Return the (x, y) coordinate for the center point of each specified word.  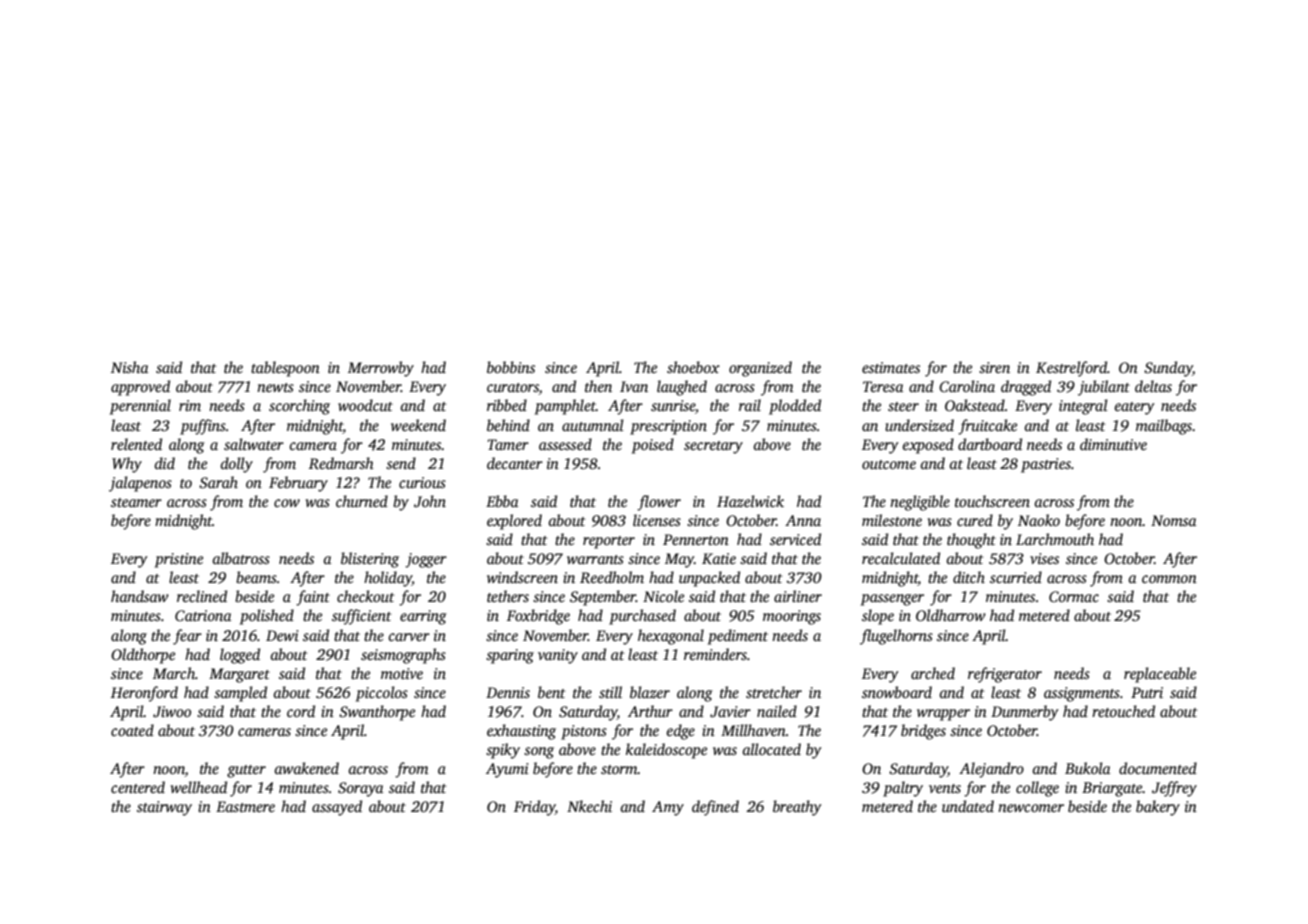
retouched (1123, 711)
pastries (1046, 465)
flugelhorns (896, 637)
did (165, 463)
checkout (365, 596)
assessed (565, 444)
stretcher (774, 692)
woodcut (365, 405)
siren (994, 367)
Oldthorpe (143, 656)
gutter (246, 771)
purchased (642, 617)
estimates (891, 367)
